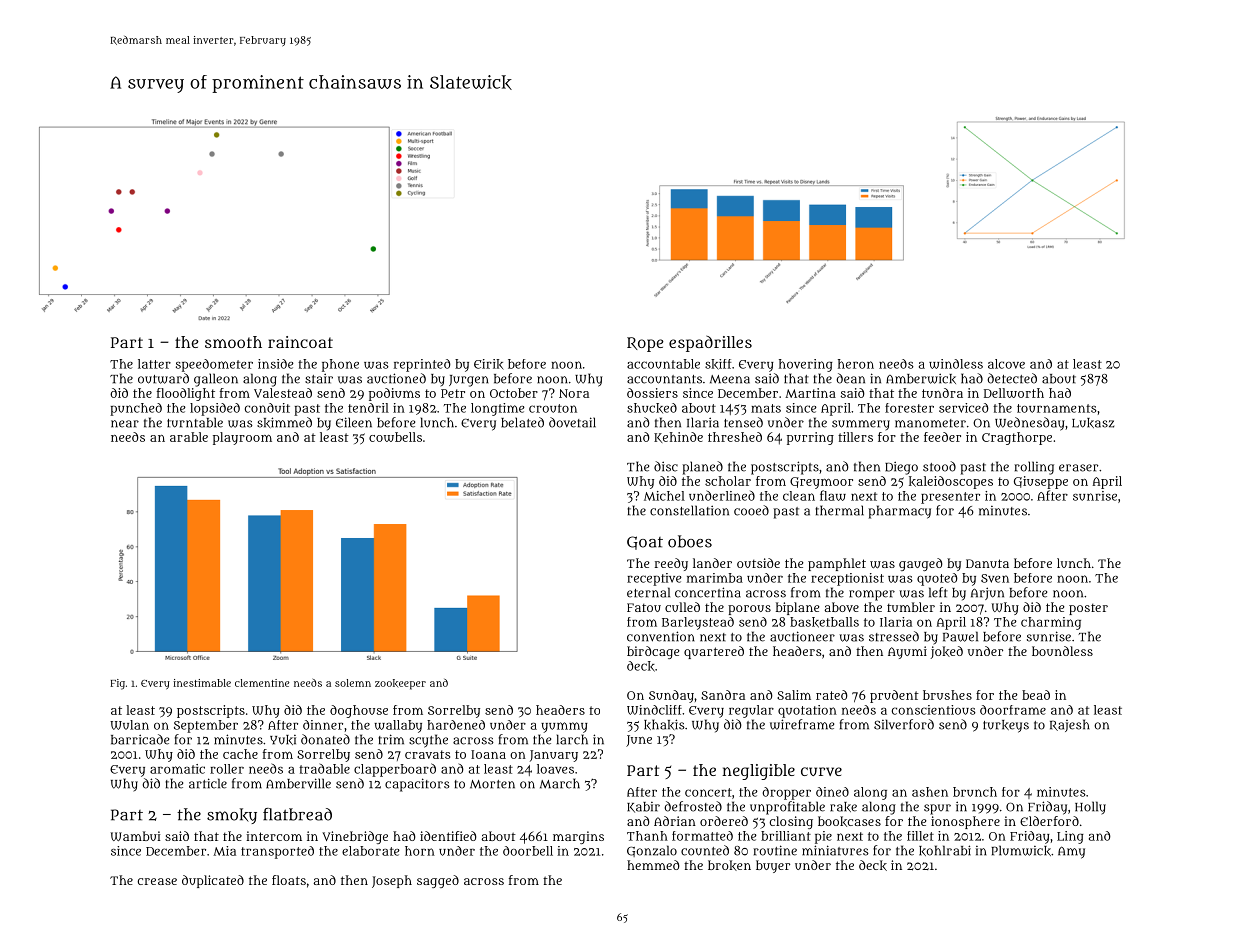  I want to click on Vinebridge, so click(355, 837).
